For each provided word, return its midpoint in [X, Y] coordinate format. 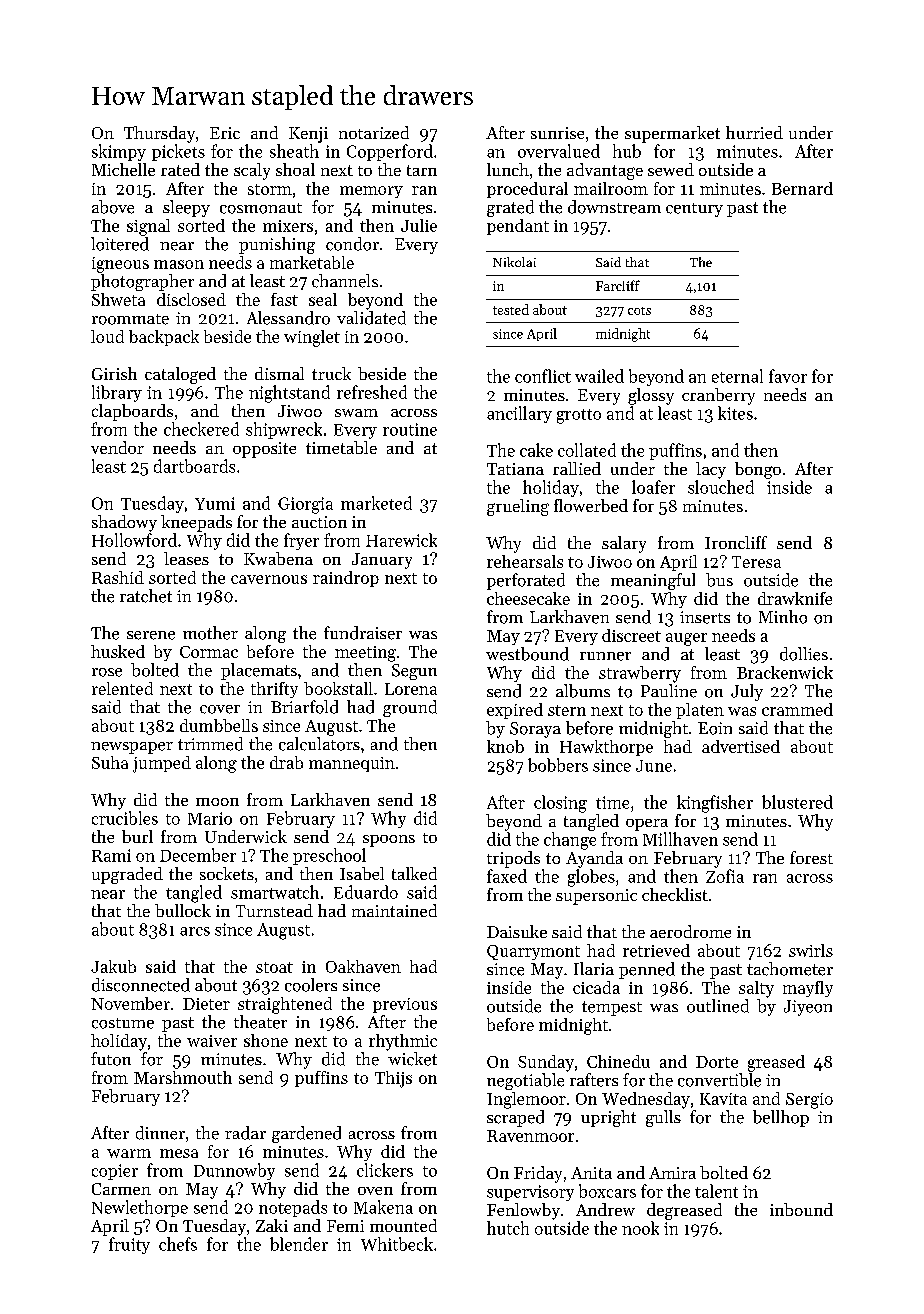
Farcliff [618, 285]
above [113, 207]
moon [217, 802]
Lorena [411, 689]
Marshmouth [183, 1077]
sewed [671, 169]
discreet [631, 635]
